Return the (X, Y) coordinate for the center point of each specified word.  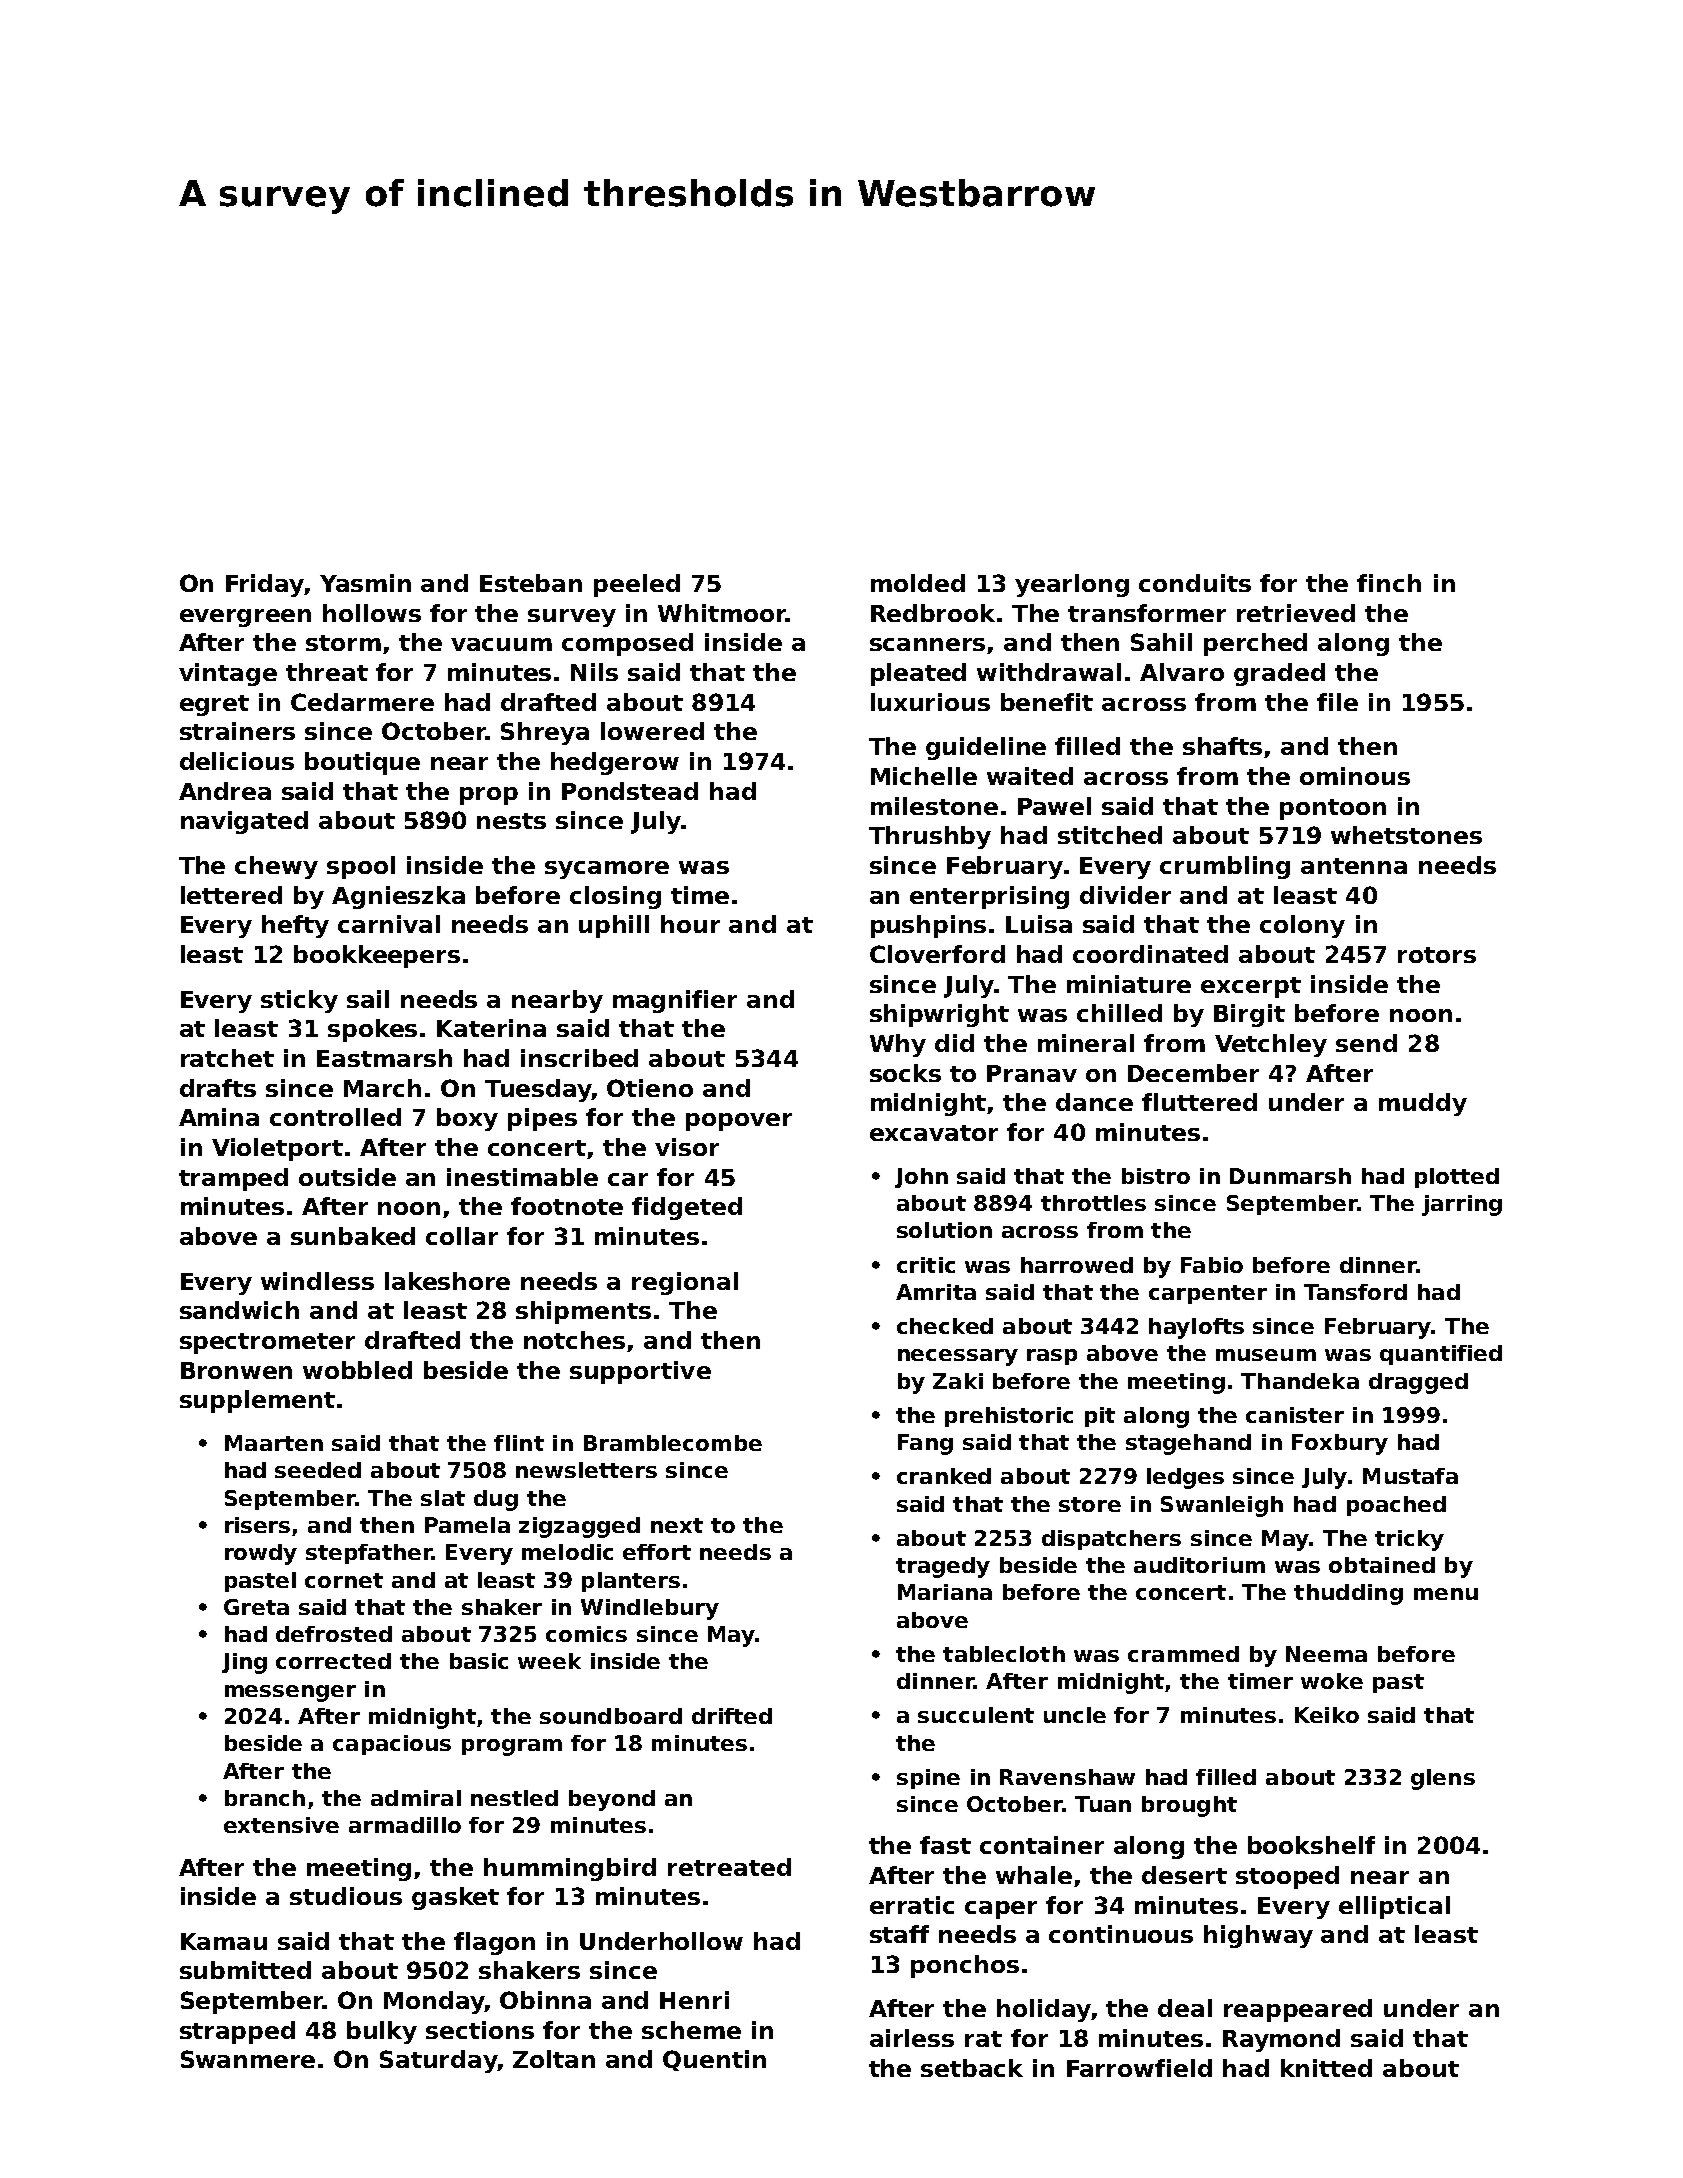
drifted (732, 1716)
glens (1443, 1779)
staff (899, 1934)
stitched (1110, 835)
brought (1189, 1806)
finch (1389, 583)
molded (918, 583)
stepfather (369, 1554)
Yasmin (365, 583)
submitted (245, 1970)
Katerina (491, 1028)
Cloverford (937, 954)
